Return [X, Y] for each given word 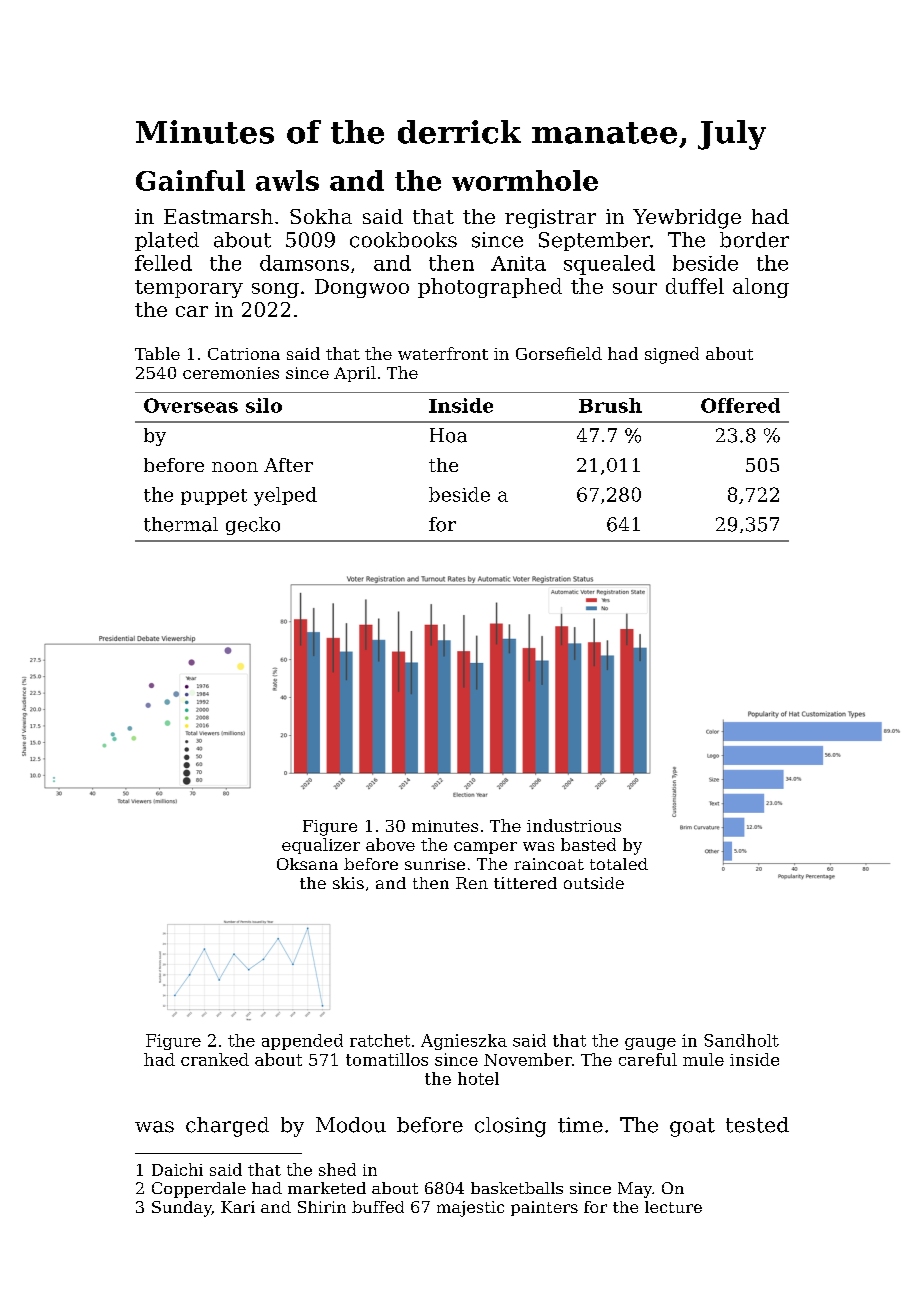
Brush [610, 405]
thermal [181, 524]
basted [588, 844]
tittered [525, 883]
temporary [189, 289]
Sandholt [741, 1040]
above [390, 844]
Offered [740, 405]
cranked [215, 1059]
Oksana [307, 864]
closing [510, 1127]
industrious [574, 825]
